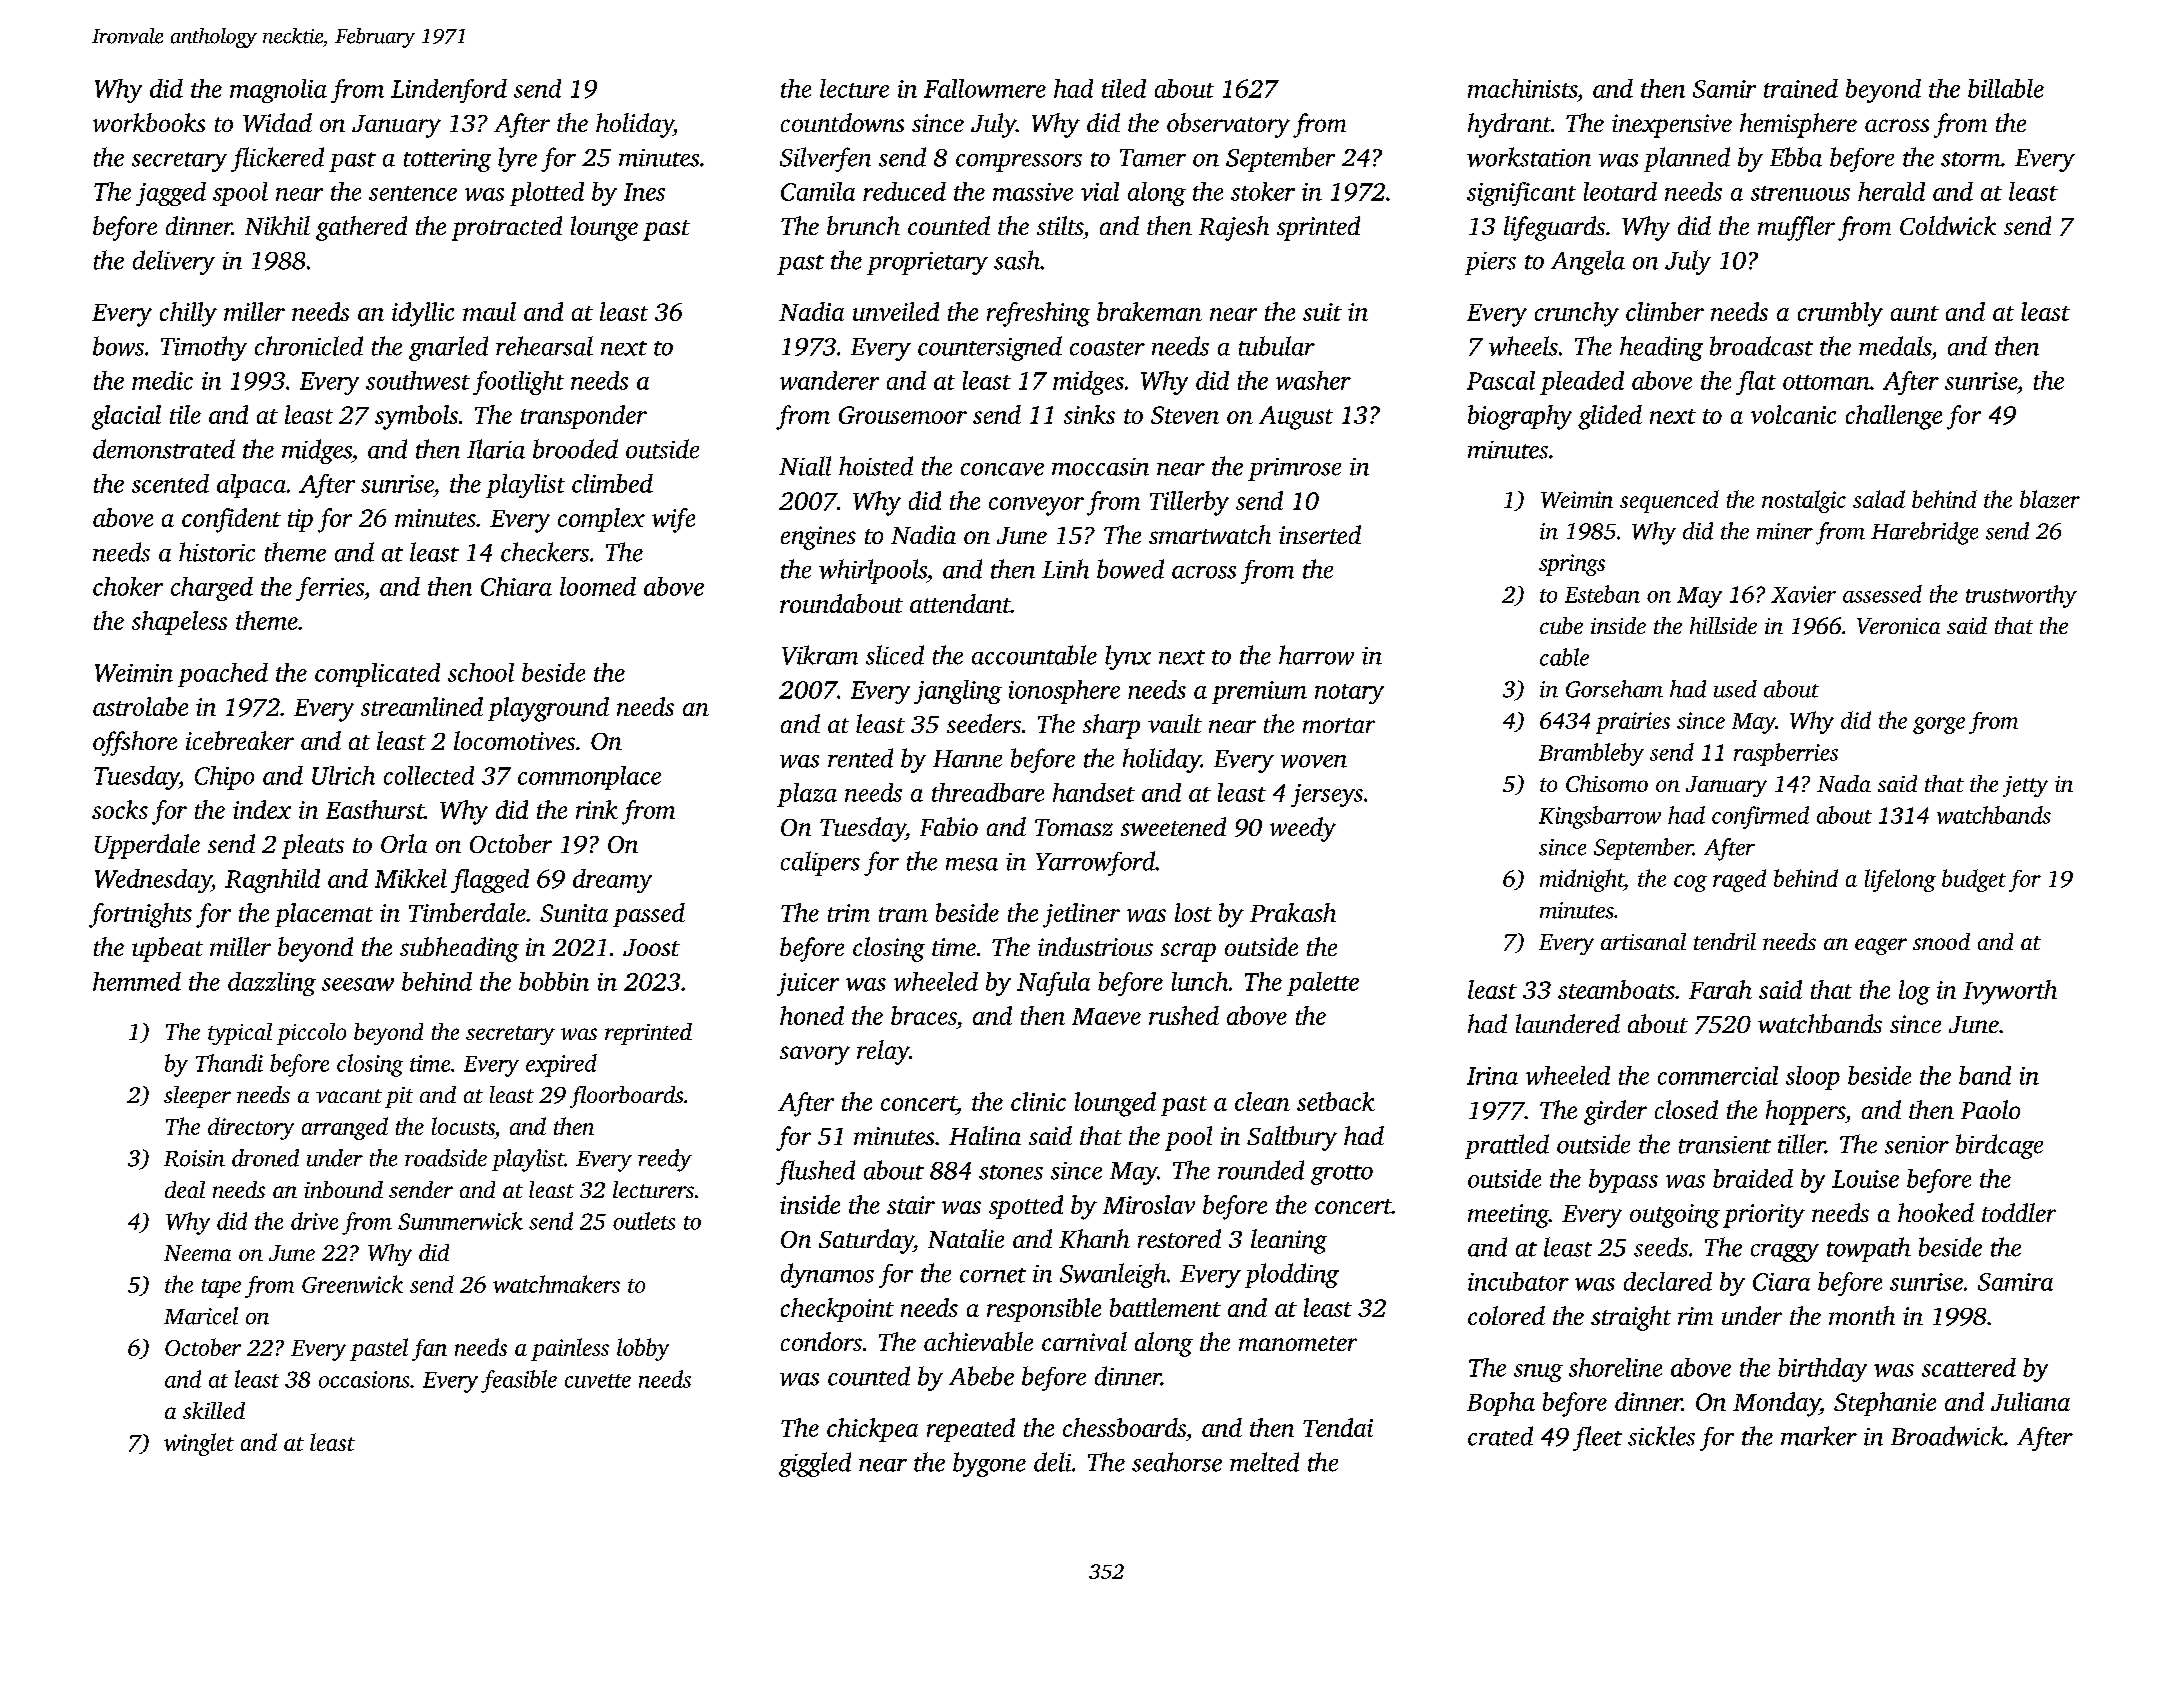 This screenshot has height=1683, width=2178. I want to click on glided, so click(1610, 417).
